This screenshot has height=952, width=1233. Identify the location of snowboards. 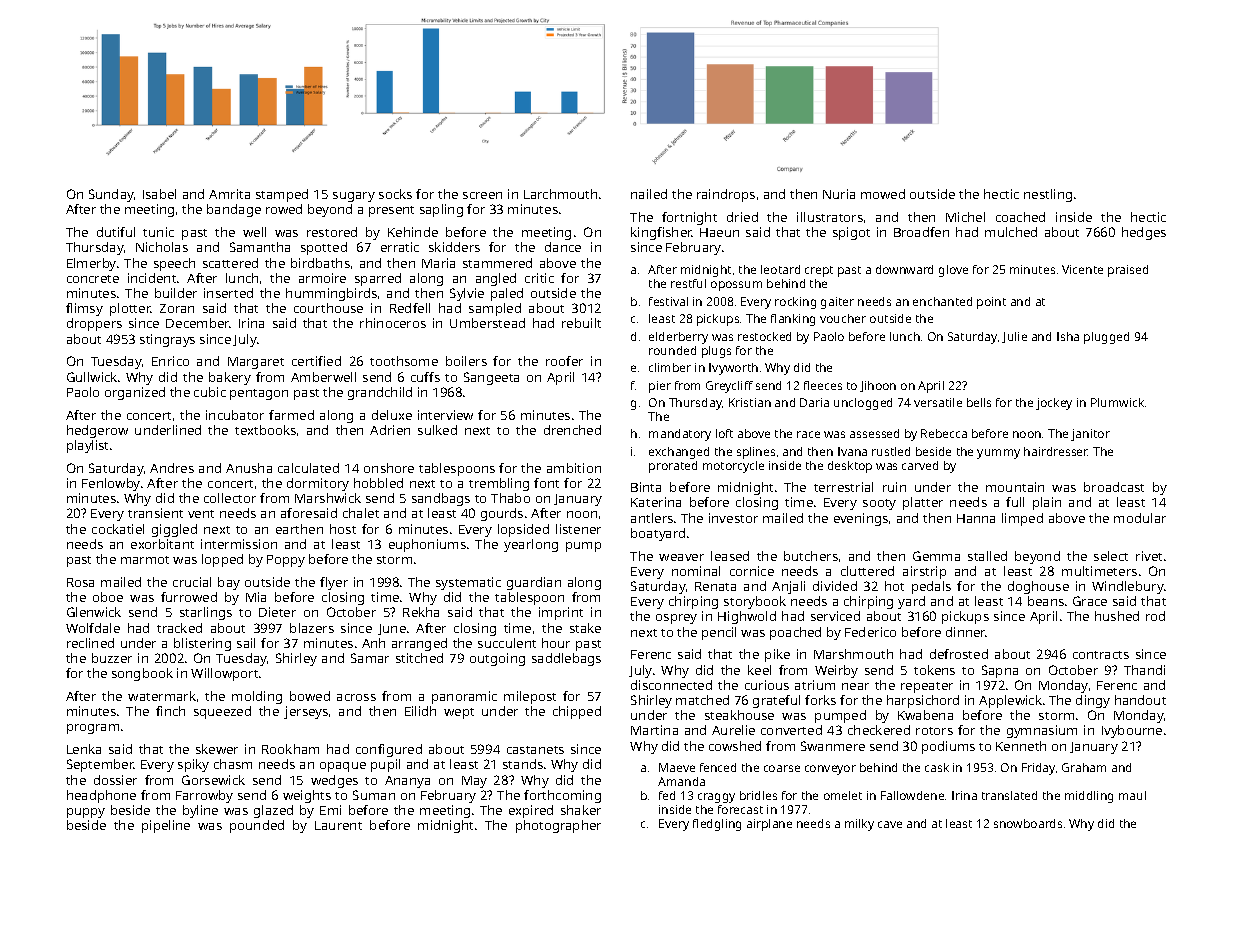
(1028, 823).
